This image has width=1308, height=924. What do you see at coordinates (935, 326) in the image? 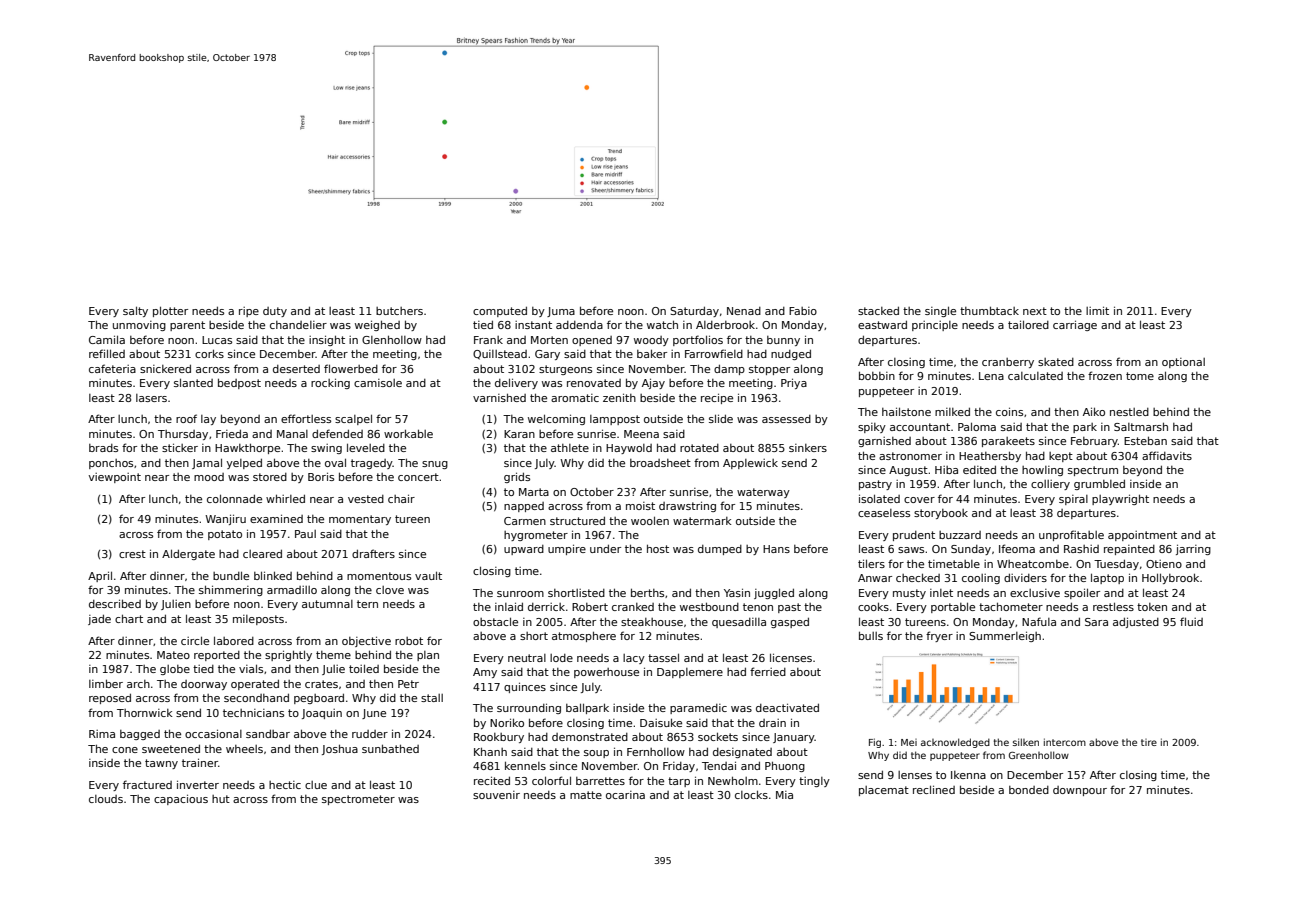
I see `principle` at bounding box center [935, 326].
